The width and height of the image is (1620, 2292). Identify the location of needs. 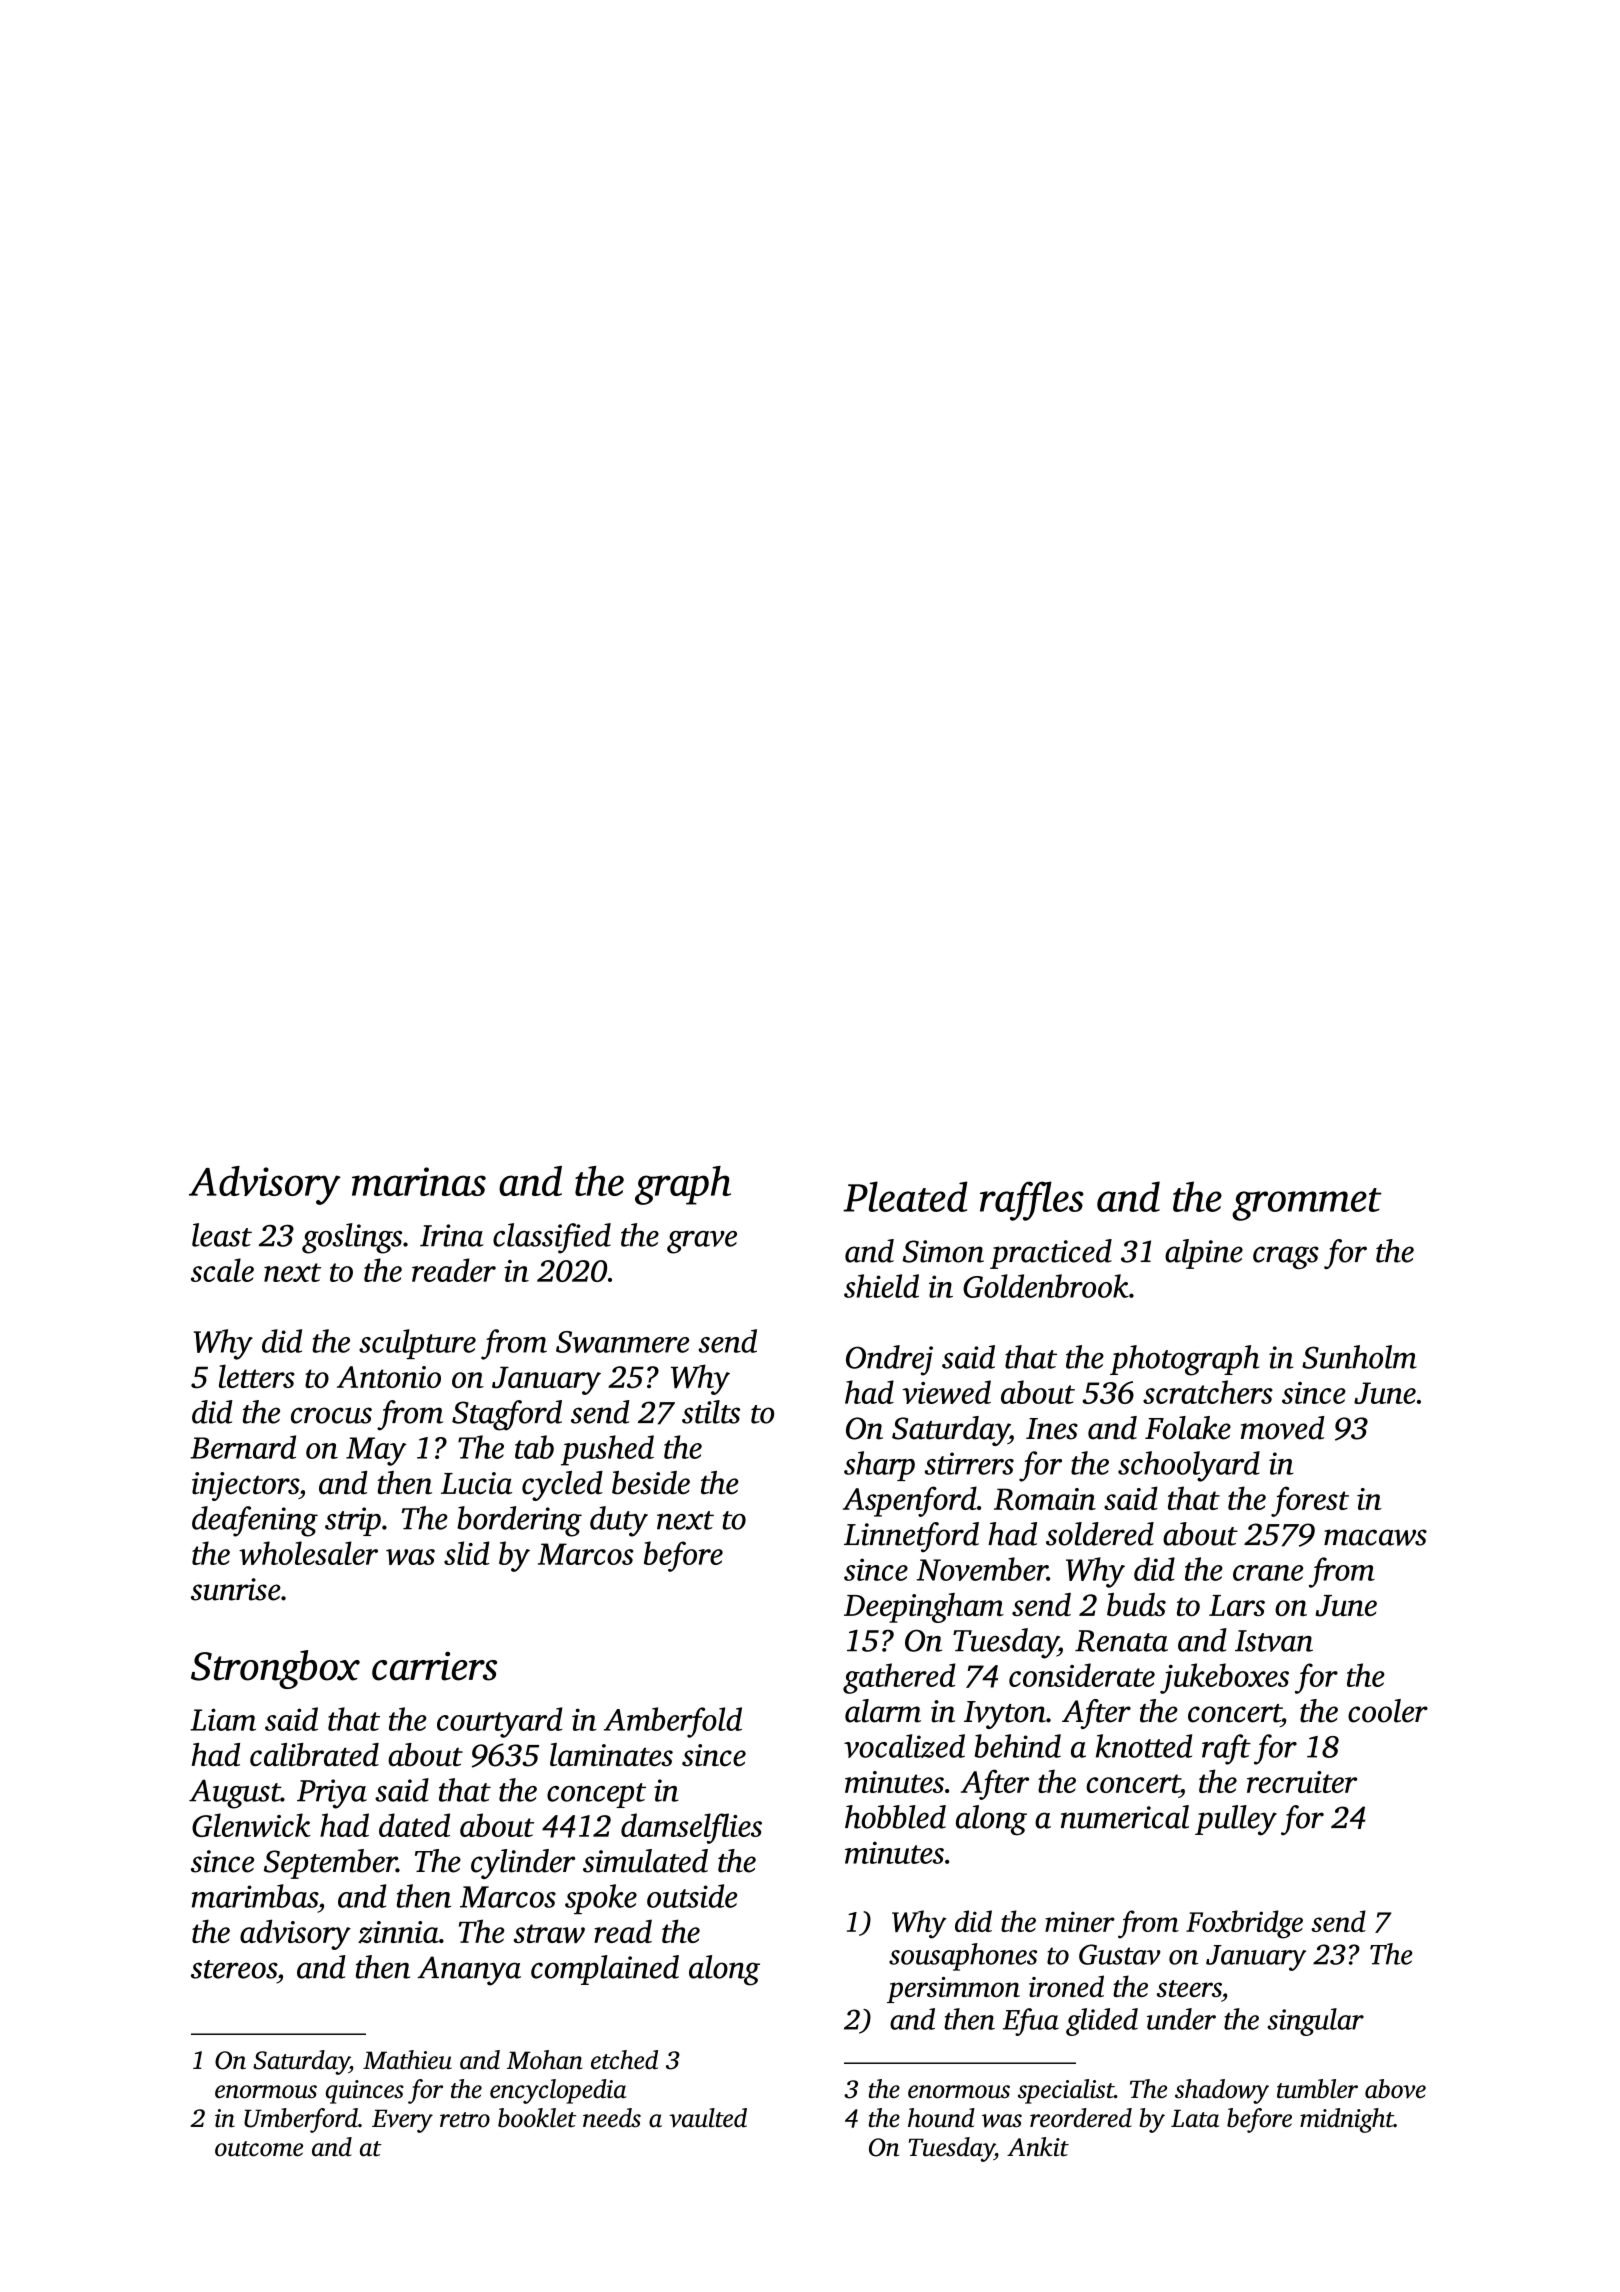
(612, 2118).
